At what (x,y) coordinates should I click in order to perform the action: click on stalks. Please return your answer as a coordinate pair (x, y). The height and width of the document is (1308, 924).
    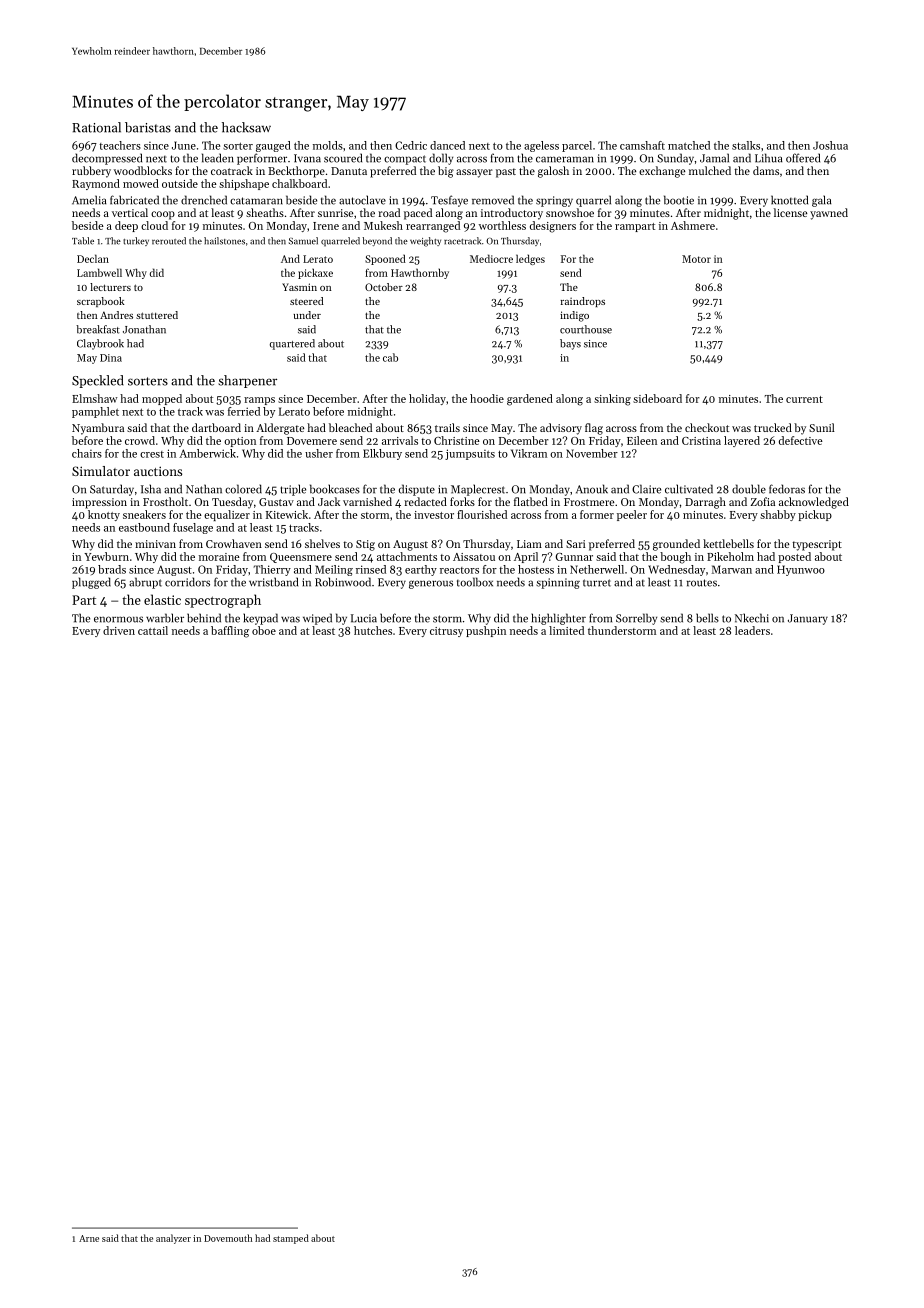
    Looking at the image, I should click on (746, 145).
